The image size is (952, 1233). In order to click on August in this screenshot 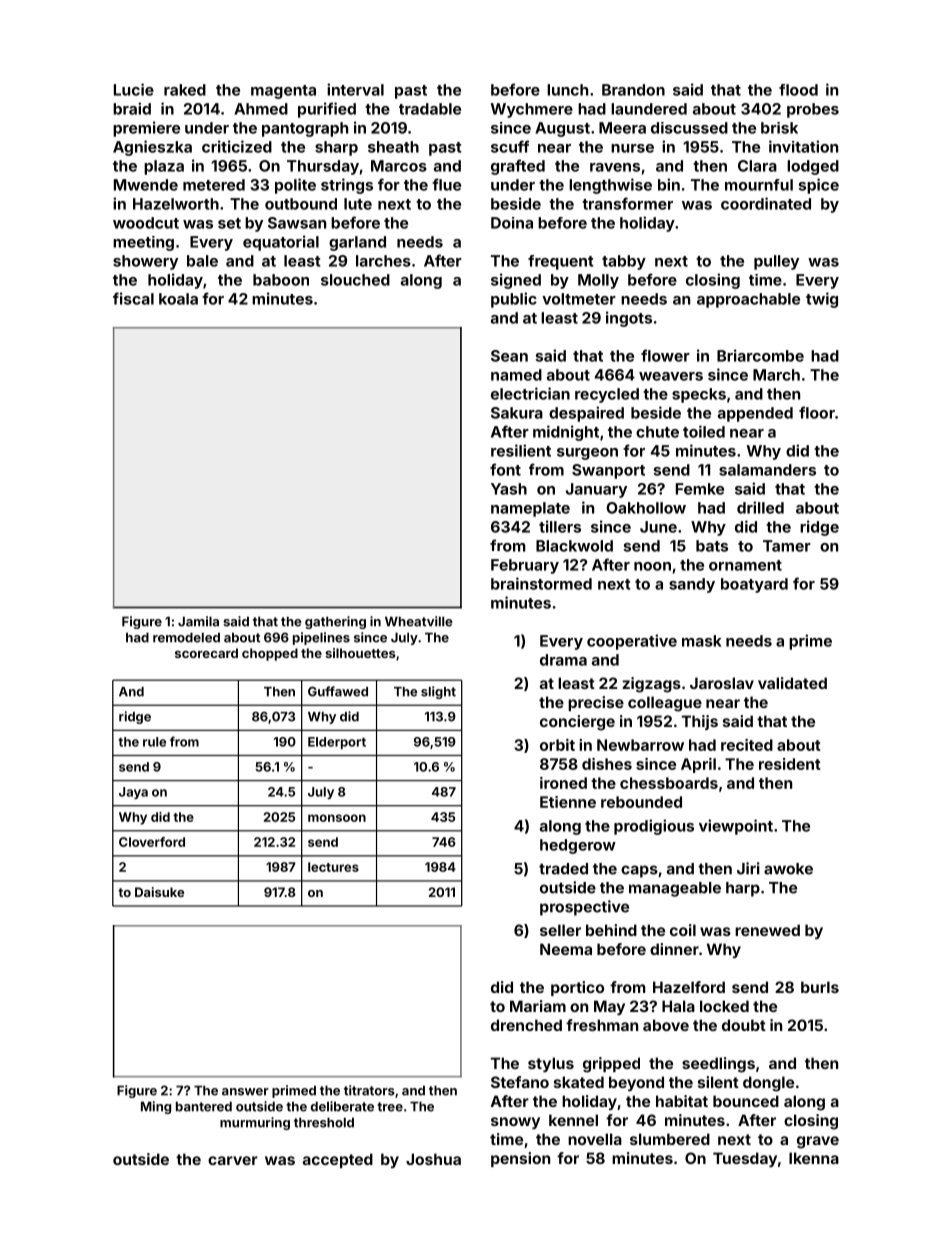, I will do `click(562, 129)`.
